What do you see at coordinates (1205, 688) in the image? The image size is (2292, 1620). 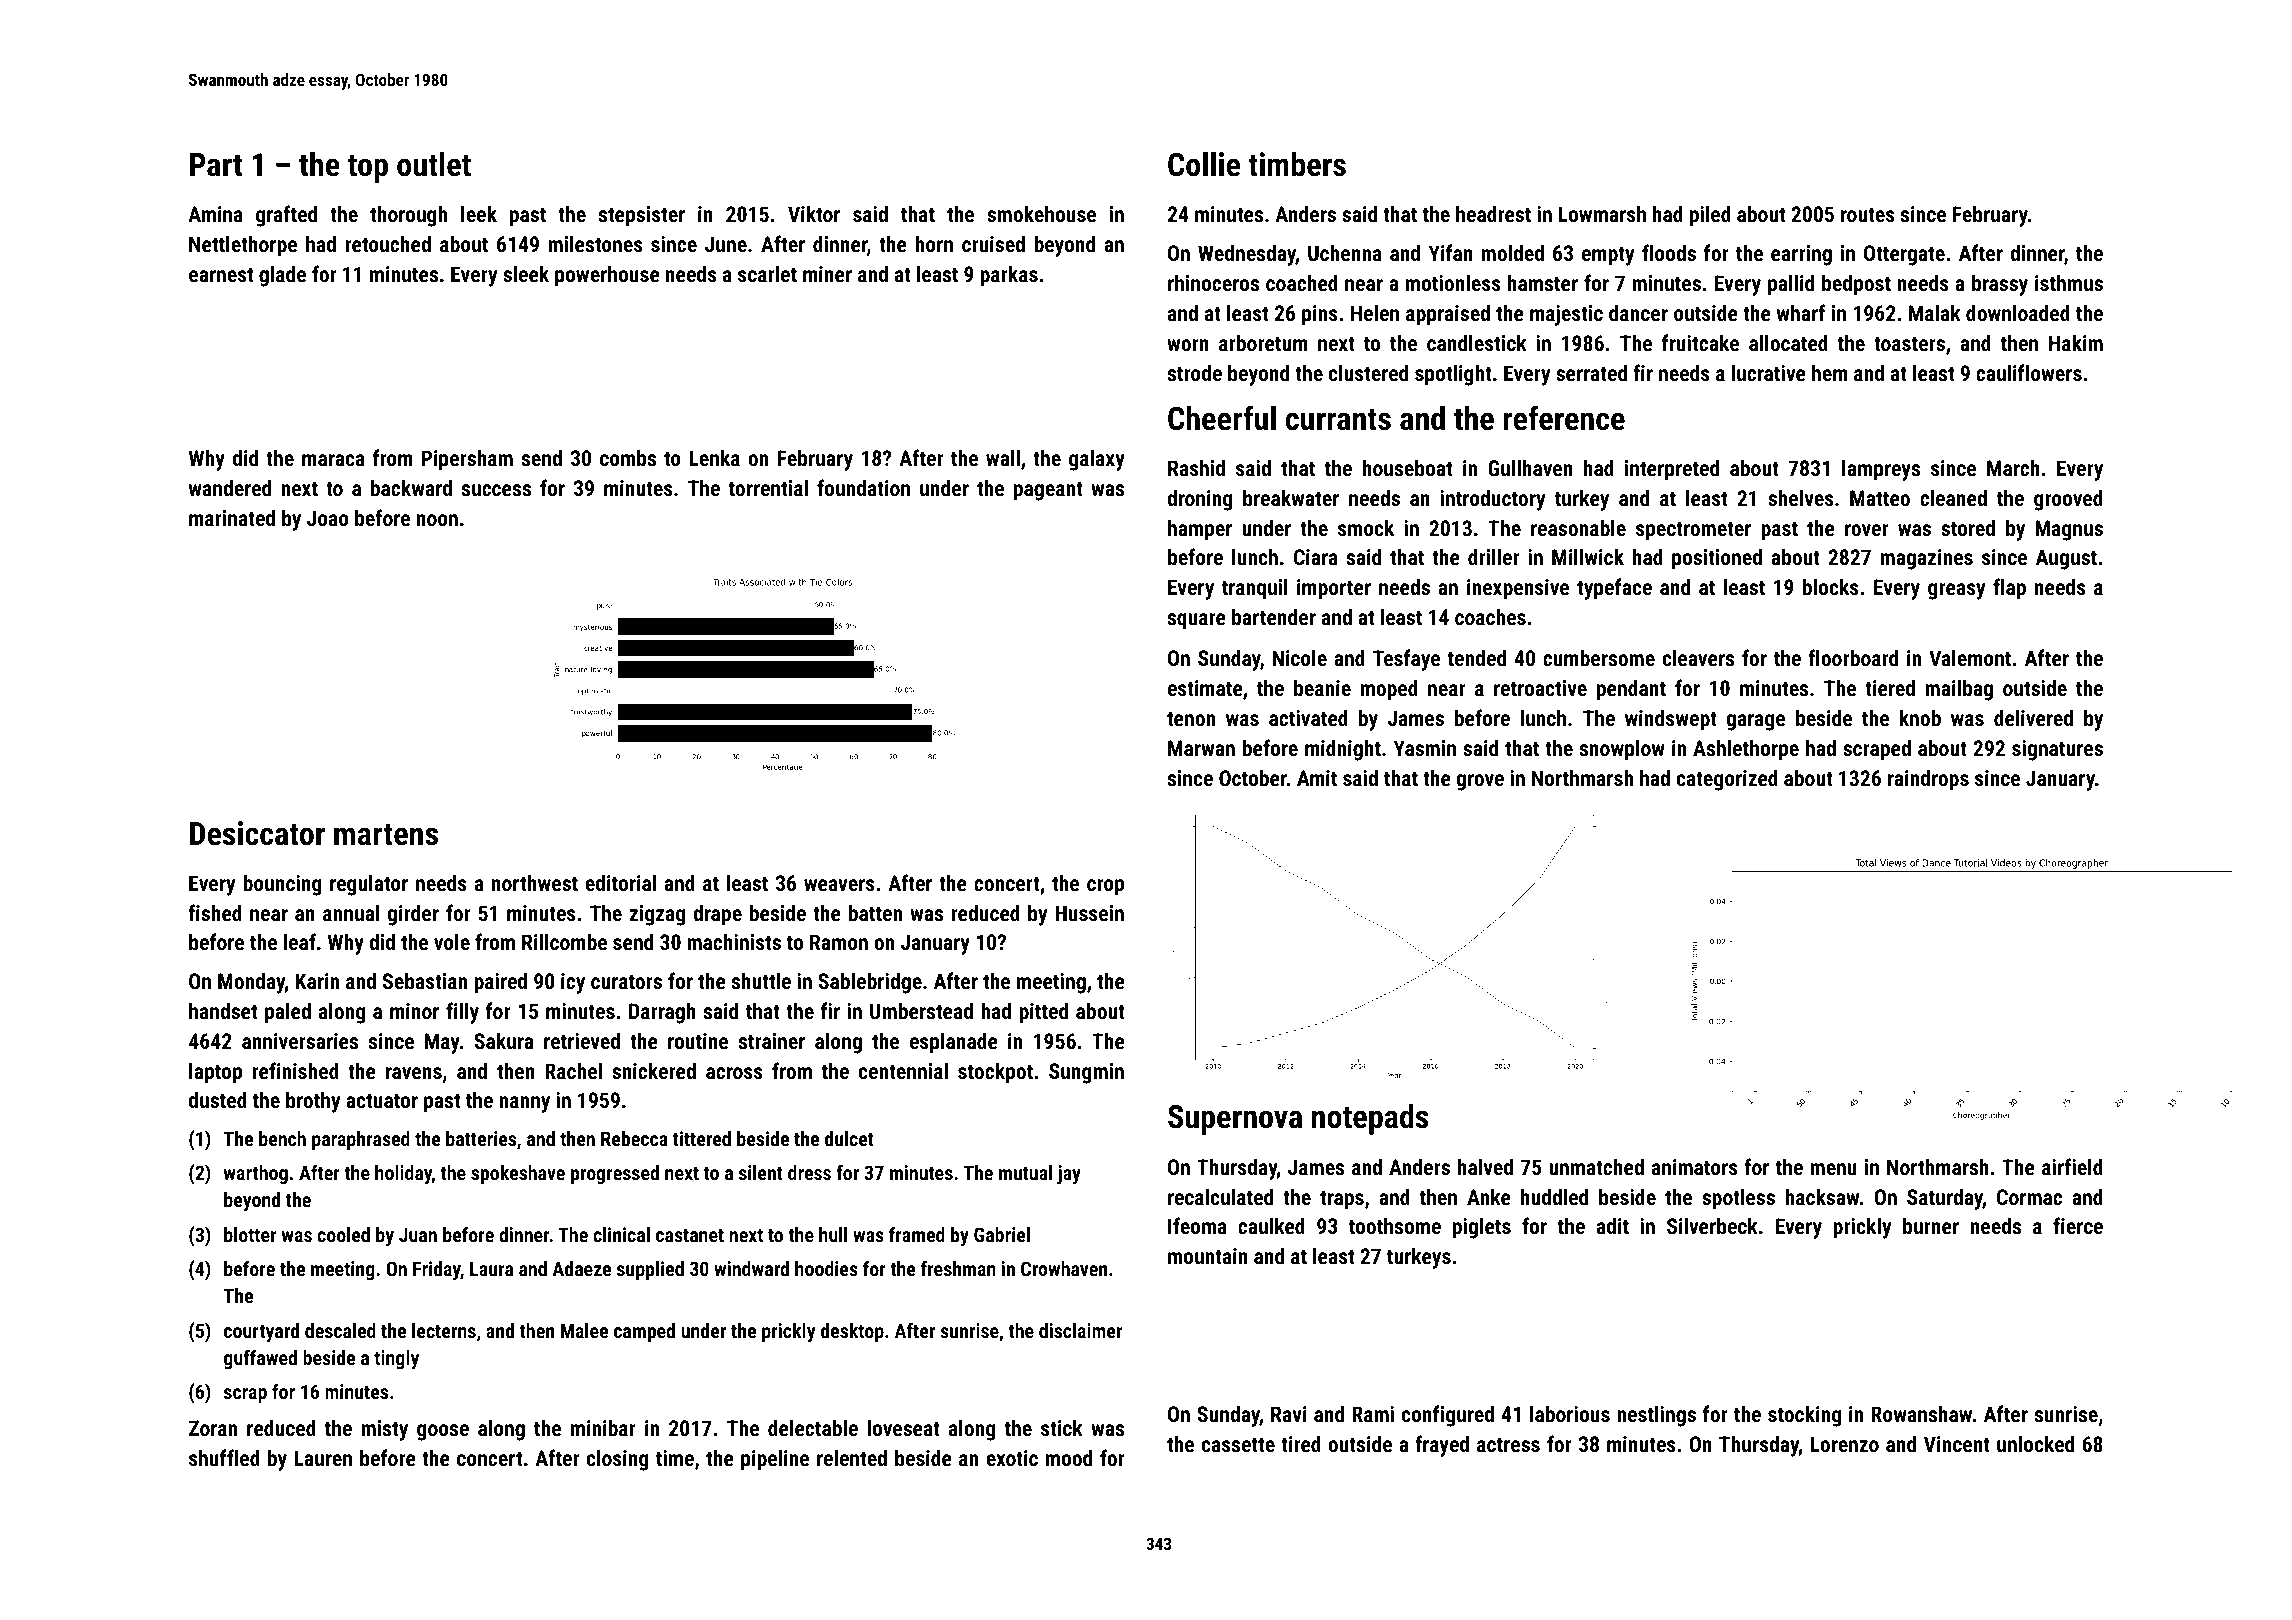 I see `estimate` at bounding box center [1205, 688].
